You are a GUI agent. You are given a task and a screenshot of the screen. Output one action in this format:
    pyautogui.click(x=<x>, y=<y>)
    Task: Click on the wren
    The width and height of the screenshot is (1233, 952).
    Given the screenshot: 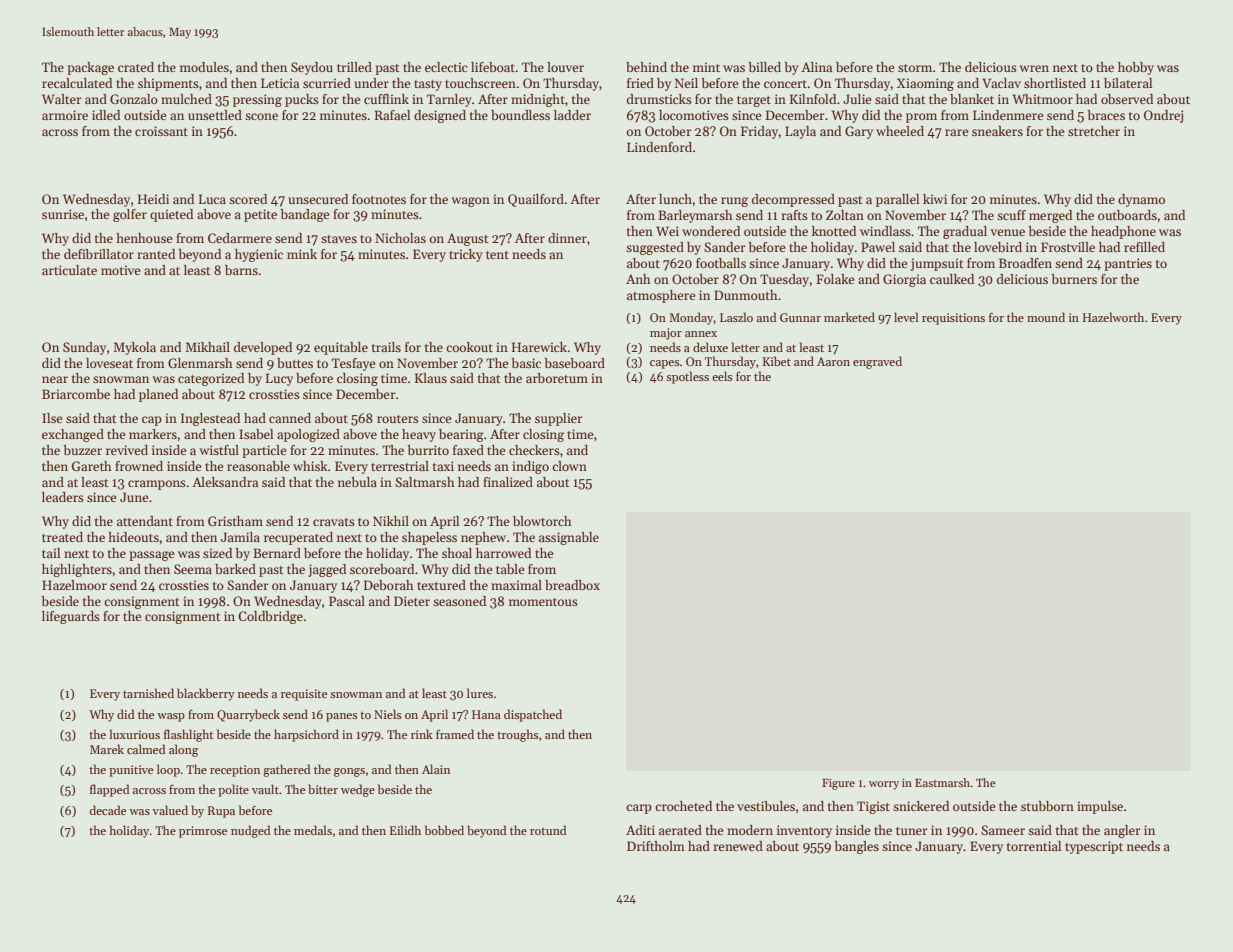 What is the action you would take?
    pyautogui.click(x=1034, y=68)
